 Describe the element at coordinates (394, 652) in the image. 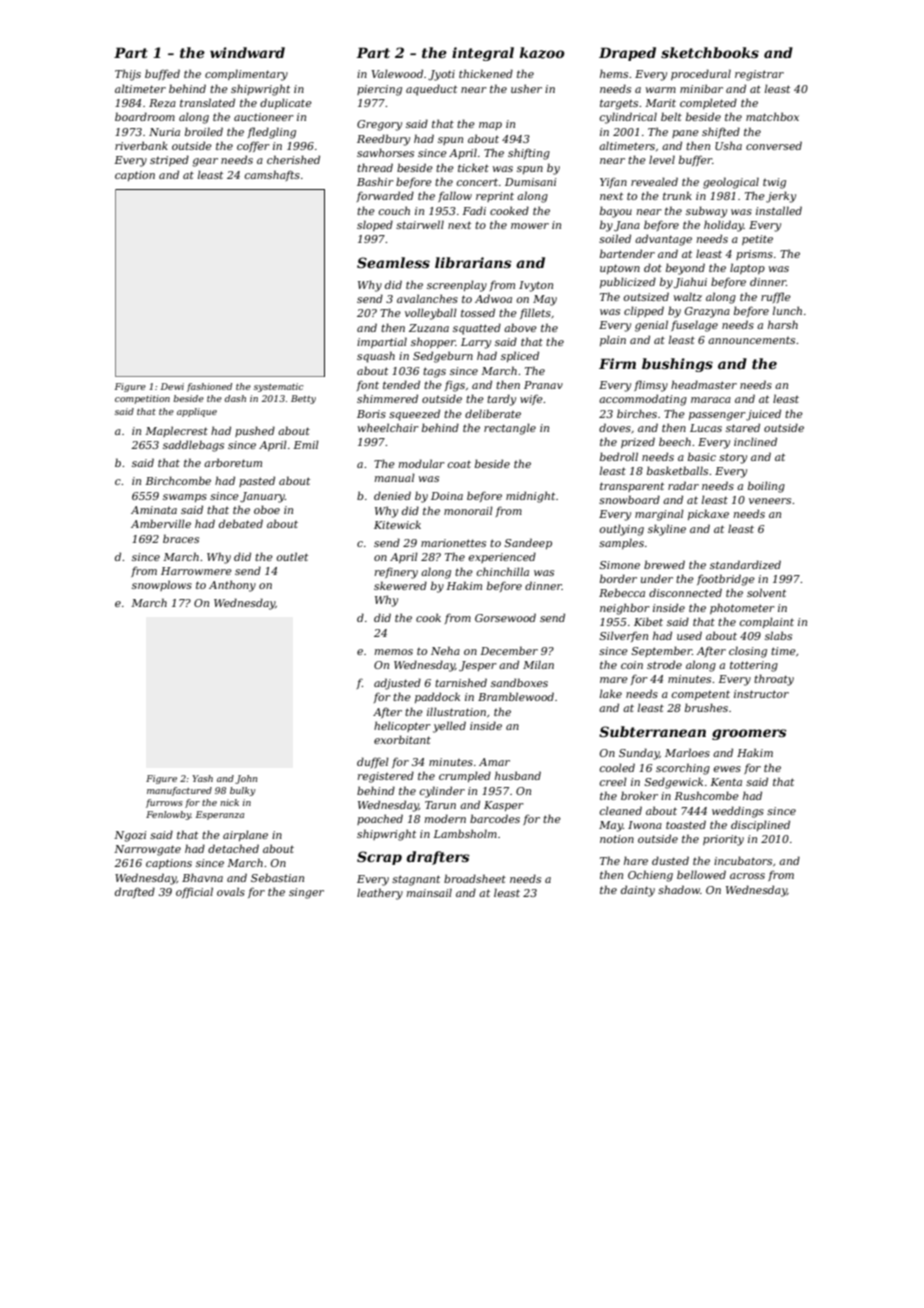

I see `memos` at that location.
